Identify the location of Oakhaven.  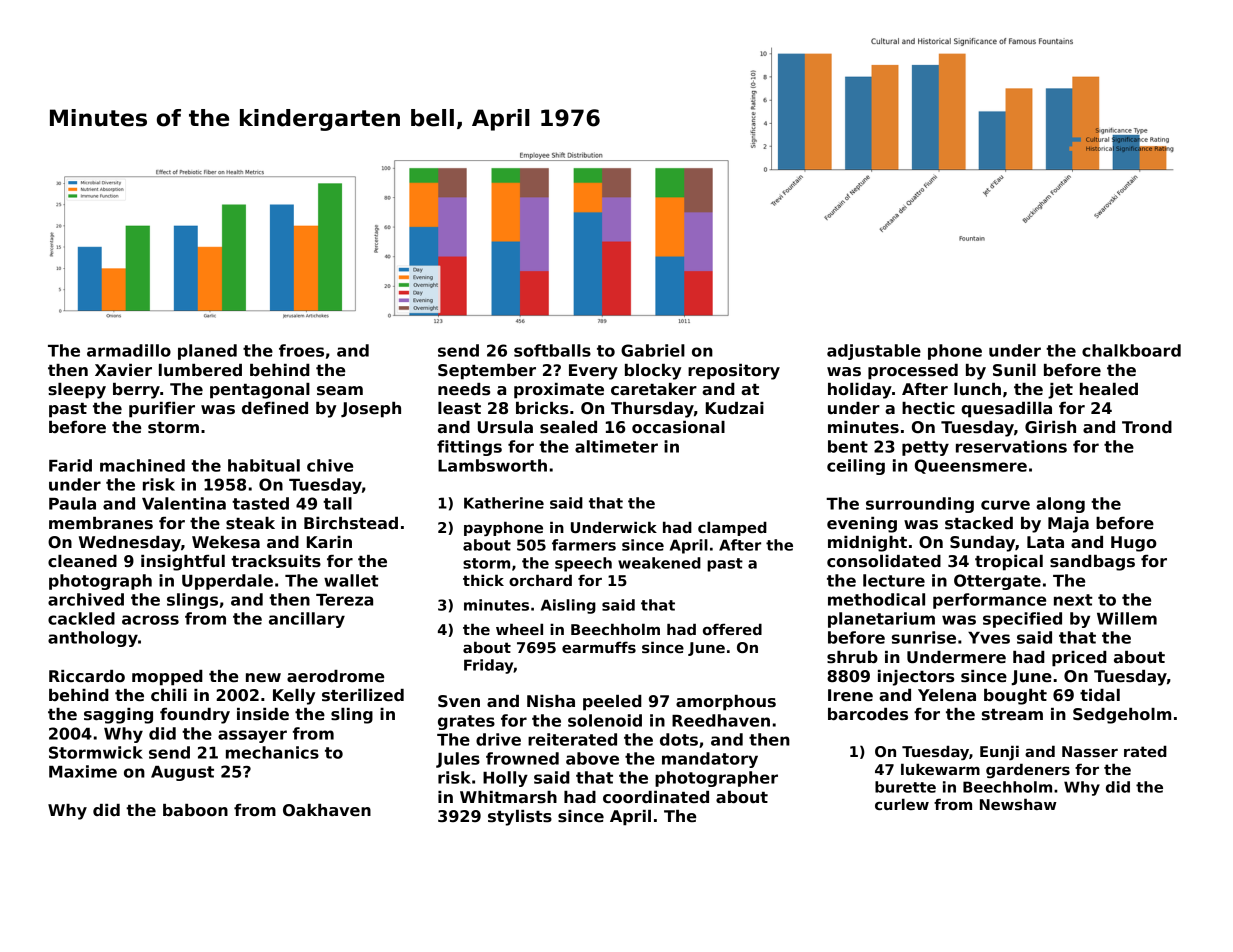
(327, 810).
